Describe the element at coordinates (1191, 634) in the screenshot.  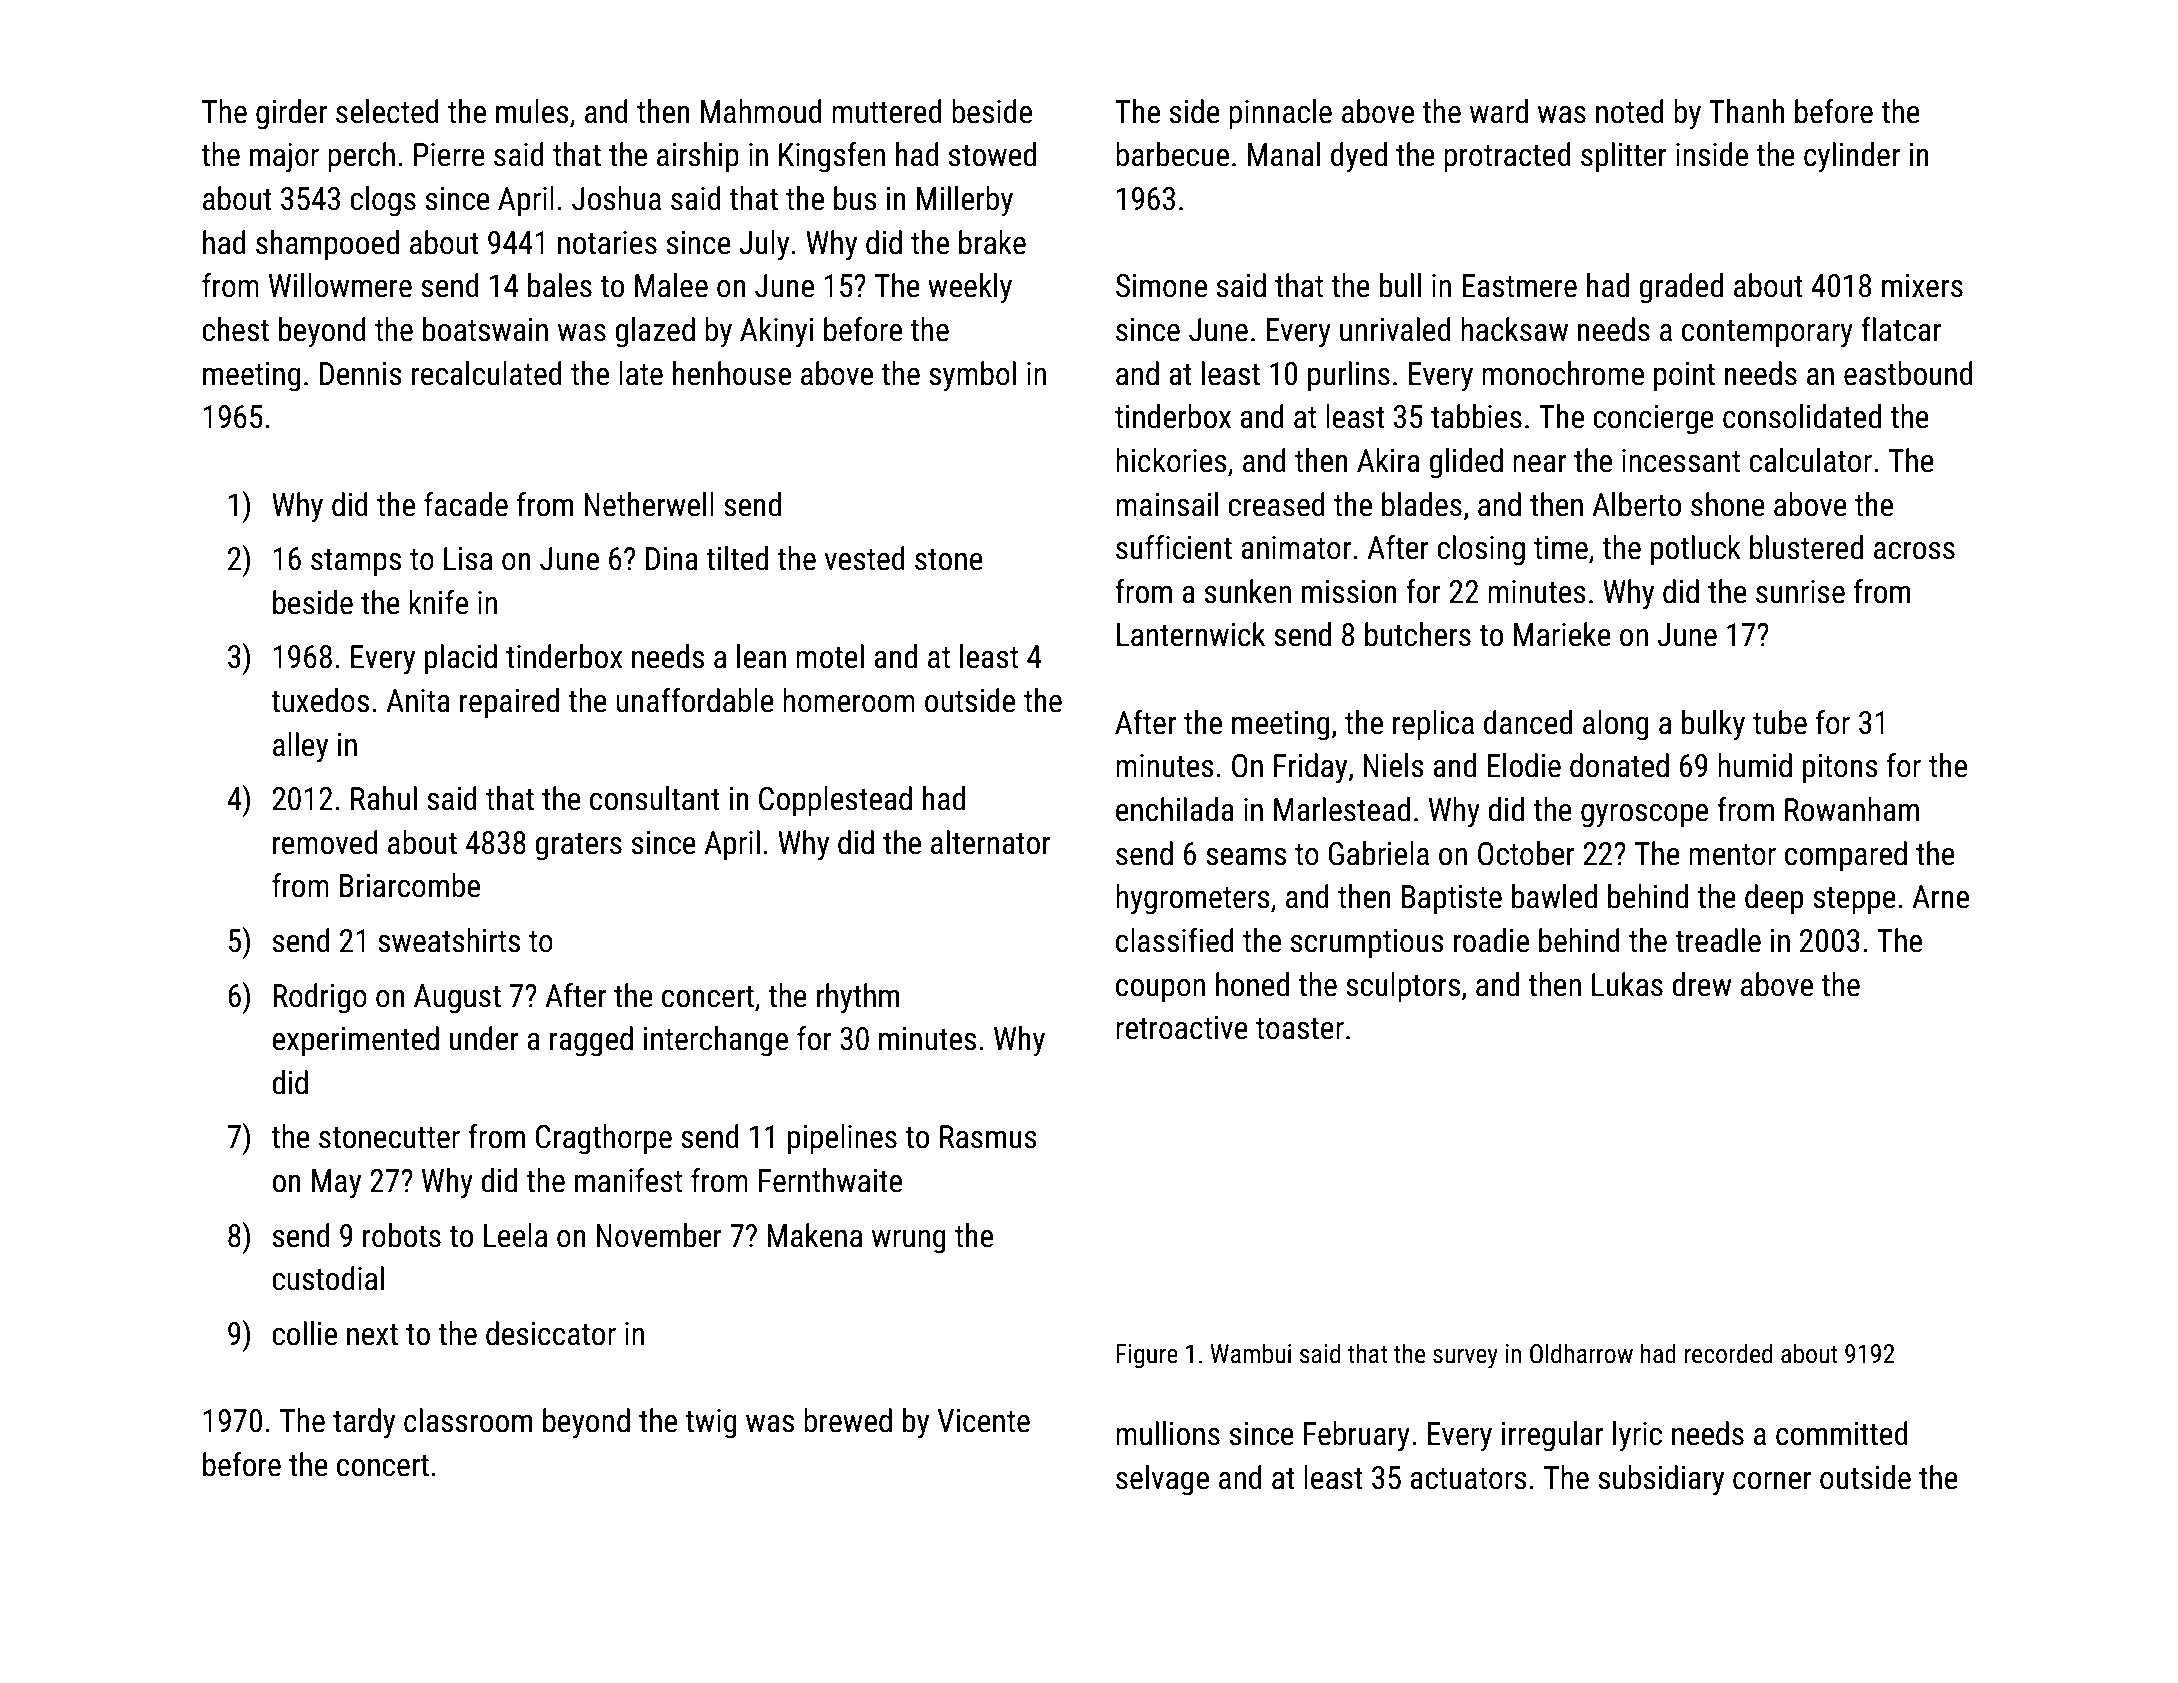
I see `Lanternwick` at that location.
